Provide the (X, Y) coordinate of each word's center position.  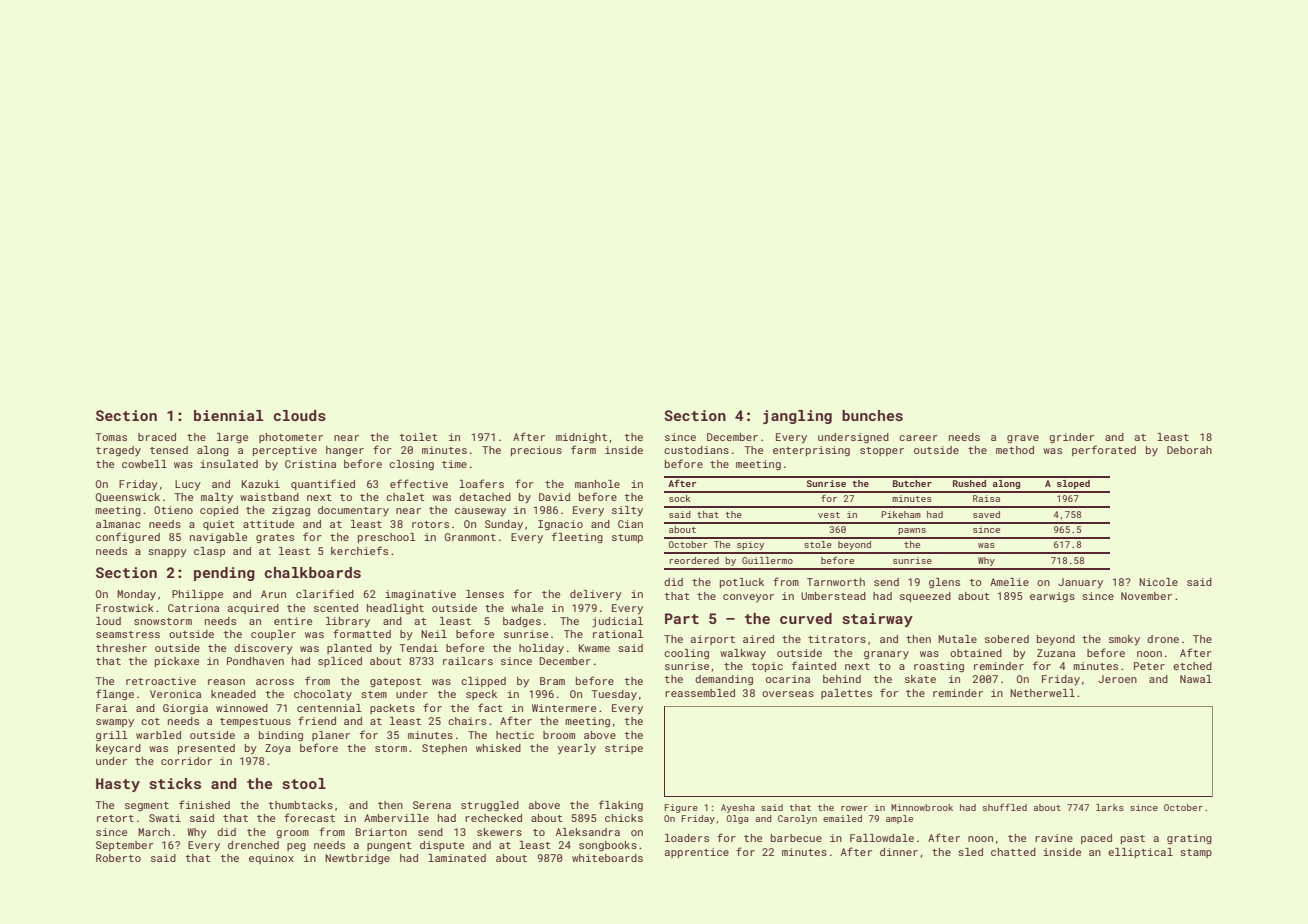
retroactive (161, 681)
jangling (797, 417)
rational (618, 634)
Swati (165, 818)
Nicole (1158, 582)
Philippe (197, 595)
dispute (442, 846)
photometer (291, 438)
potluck (742, 583)
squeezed (925, 597)
